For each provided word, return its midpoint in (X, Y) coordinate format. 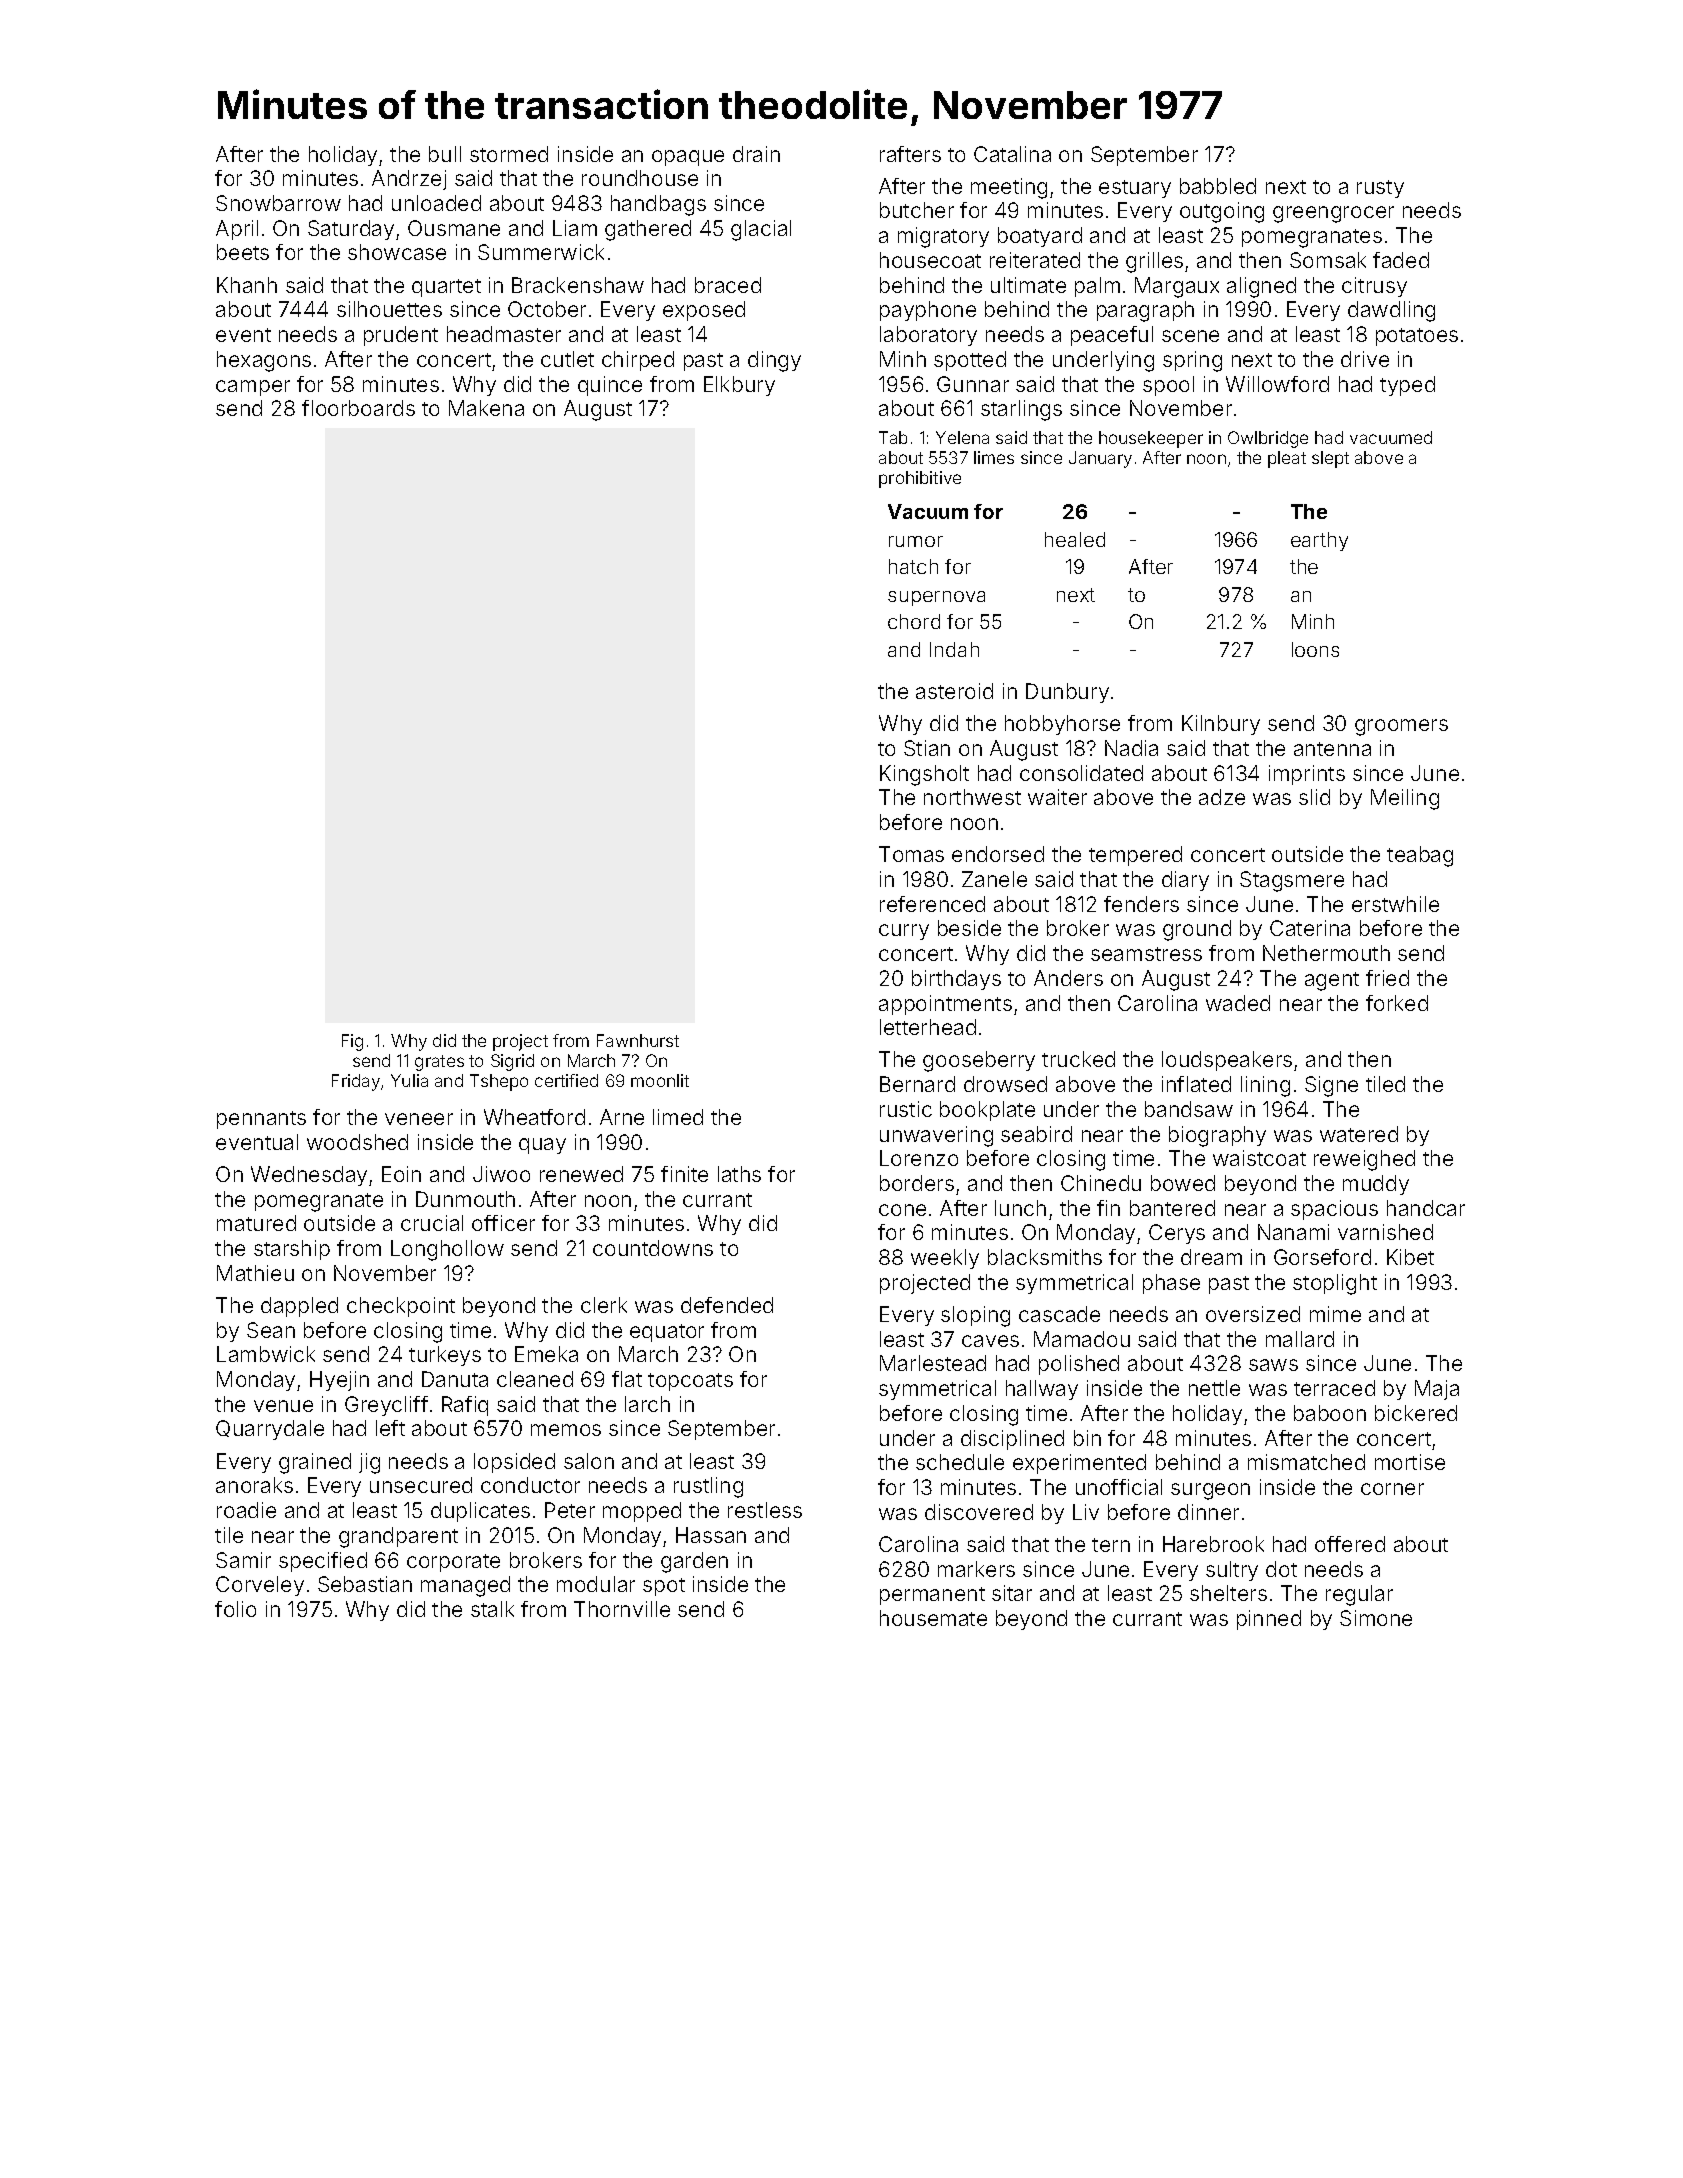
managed (465, 1586)
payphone (928, 311)
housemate (933, 1618)
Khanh (247, 285)
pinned (1269, 1620)
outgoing (1222, 212)
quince (610, 386)
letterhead (928, 1027)
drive (1365, 359)
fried (1387, 978)
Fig (352, 1042)
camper (253, 388)
